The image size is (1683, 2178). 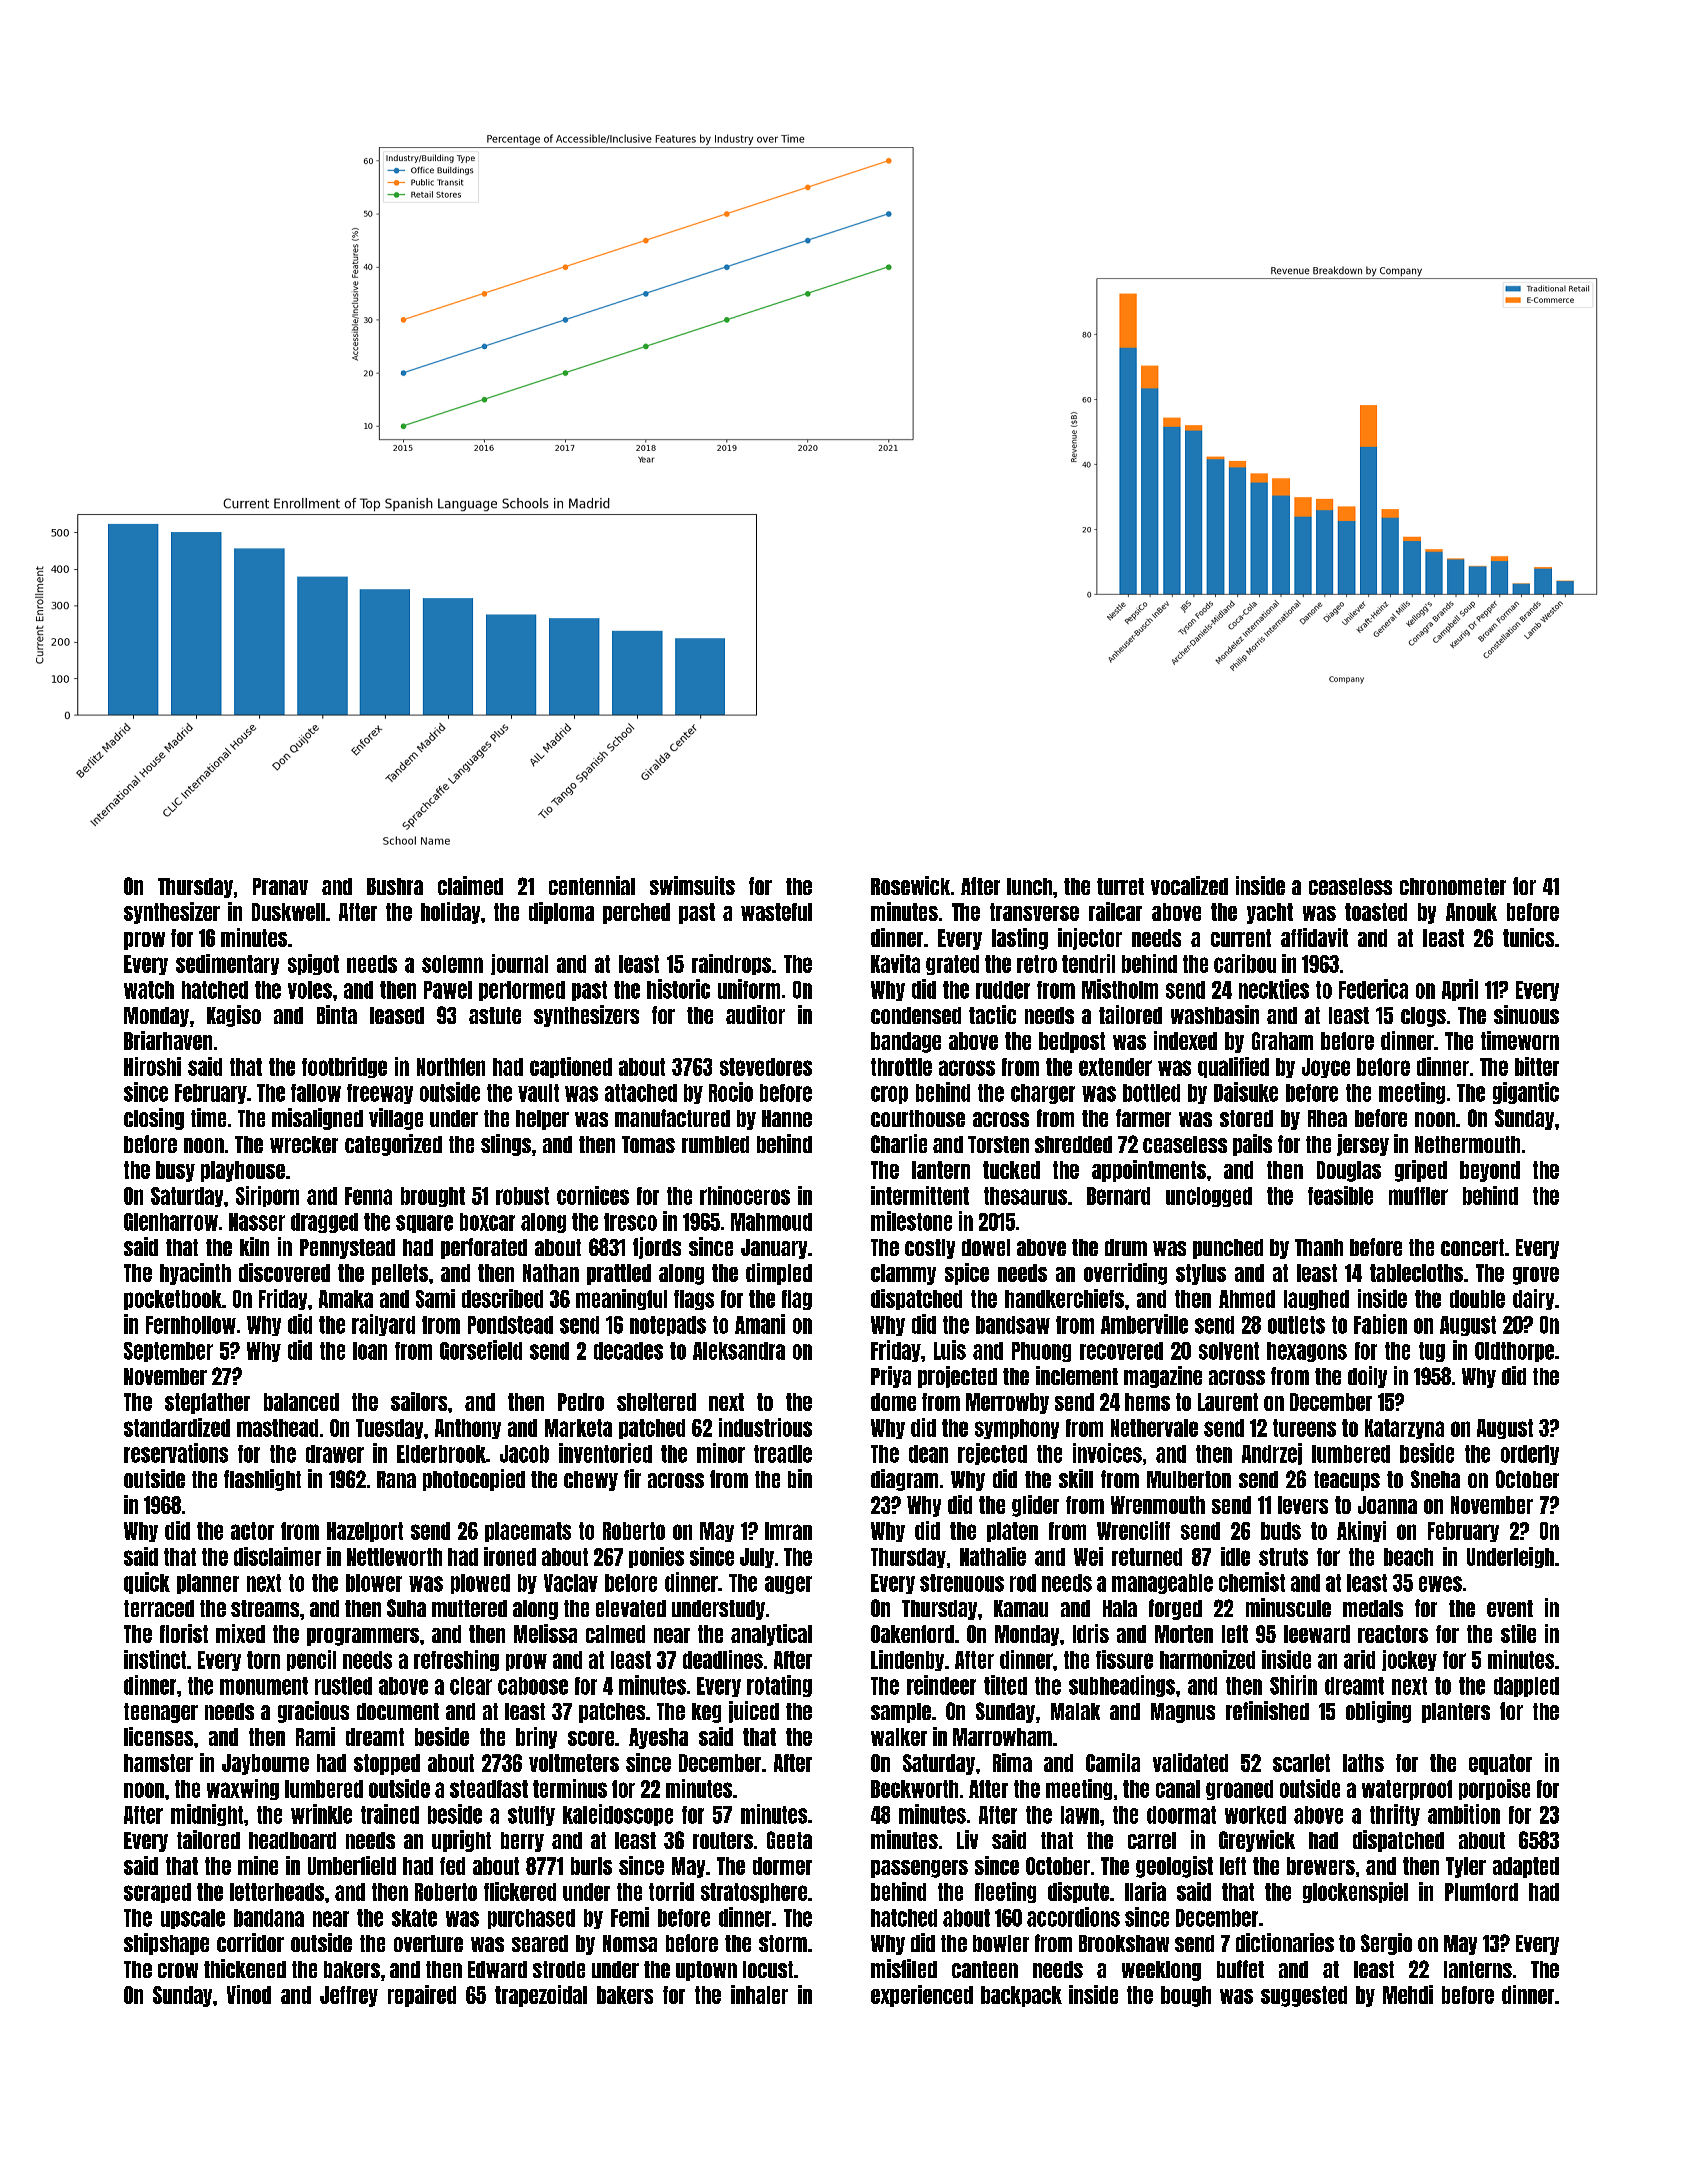 What do you see at coordinates (1272, 1454) in the screenshot?
I see `Andrzej` at bounding box center [1272, 1454].
